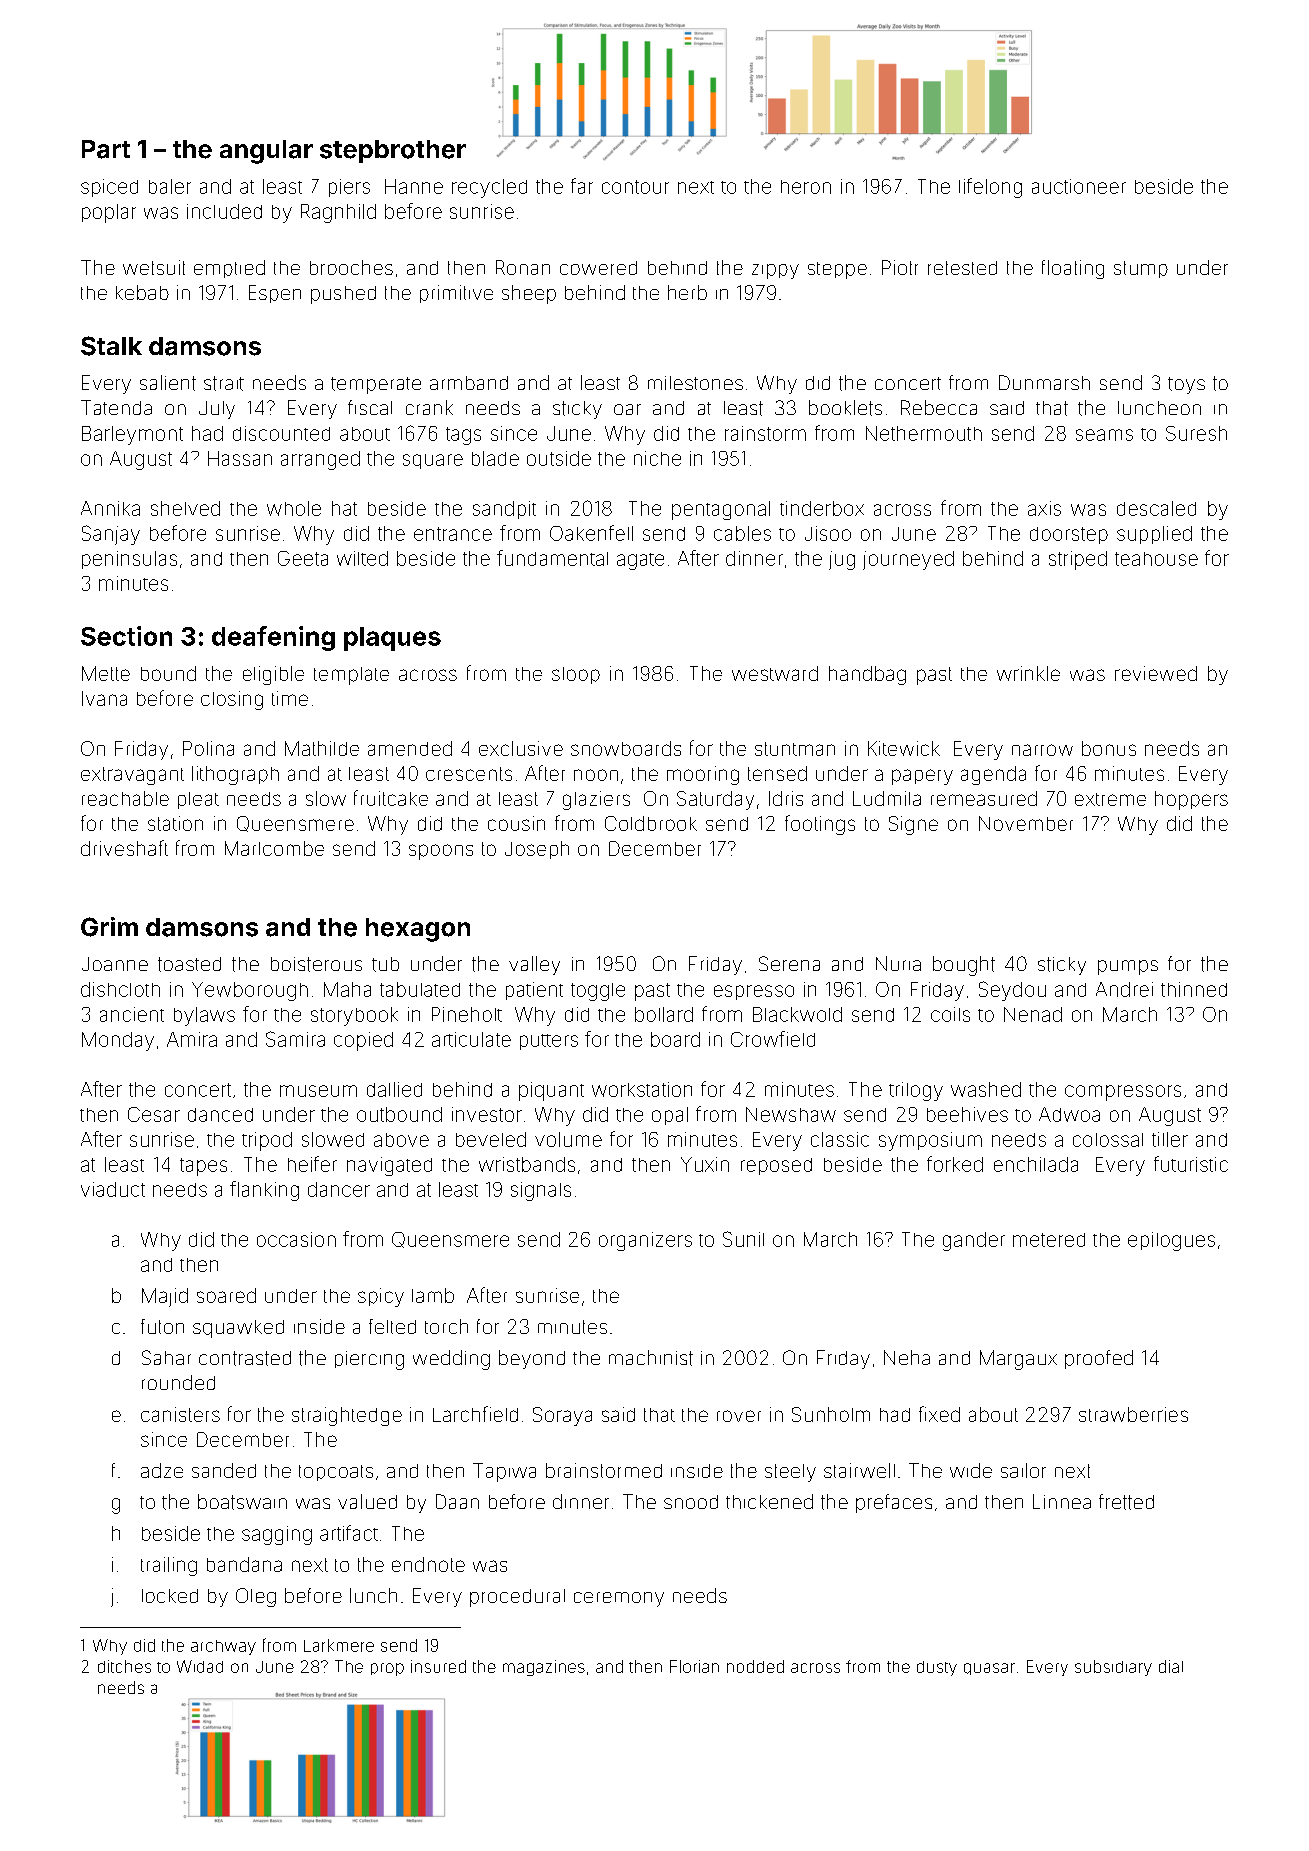 This screenshot has width=1309, height=1851. What do you see at coordinates (457, 1501) in the screenshot?
I see `Daan` at bounding box center [457, 1501].
